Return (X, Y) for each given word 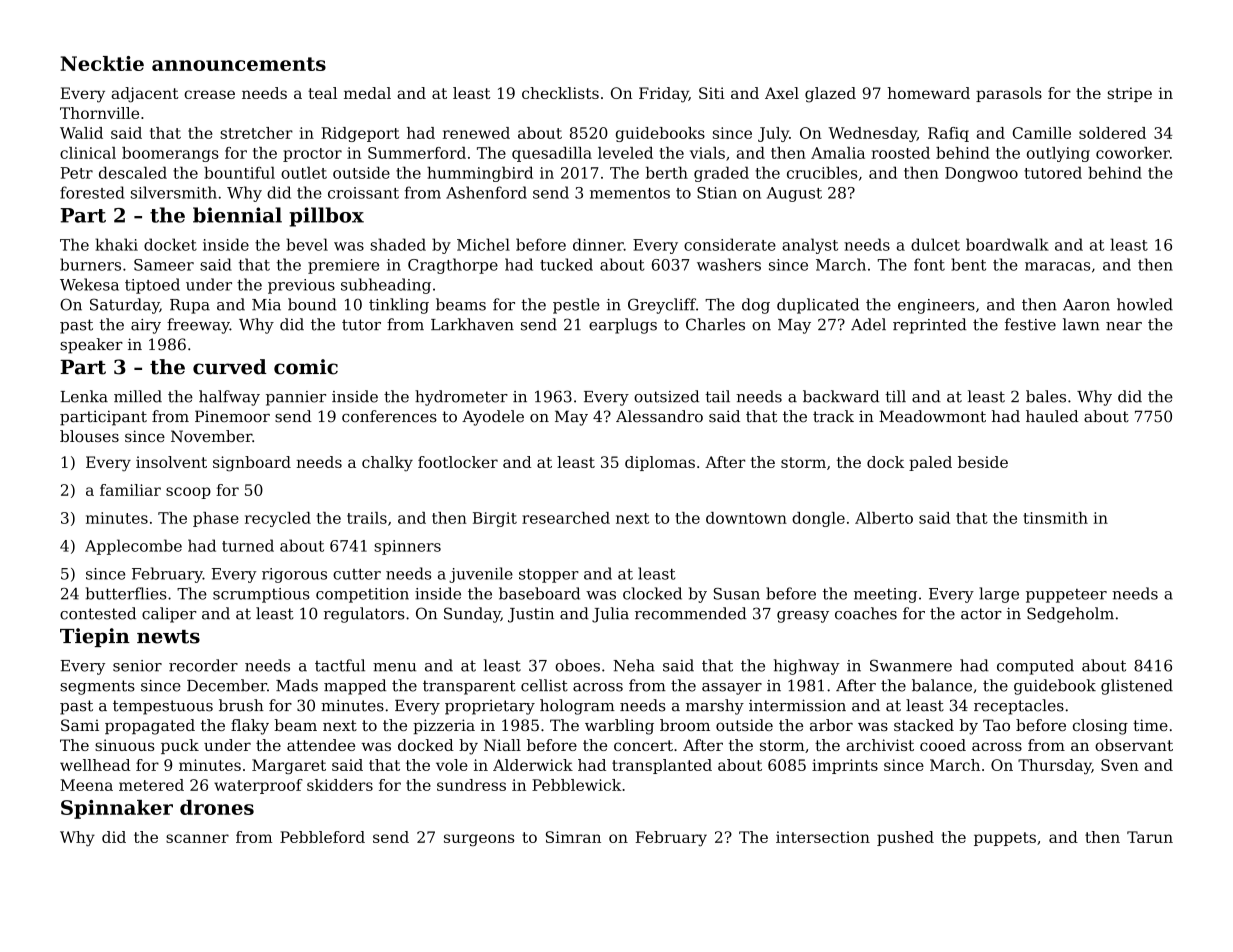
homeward (928, 93)
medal (367, 93)
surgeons (479, 840)
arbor (831, 725)
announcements (239, 64)
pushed (905, 838)
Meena (87, 785)
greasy (803, 617)
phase (216, 519)
